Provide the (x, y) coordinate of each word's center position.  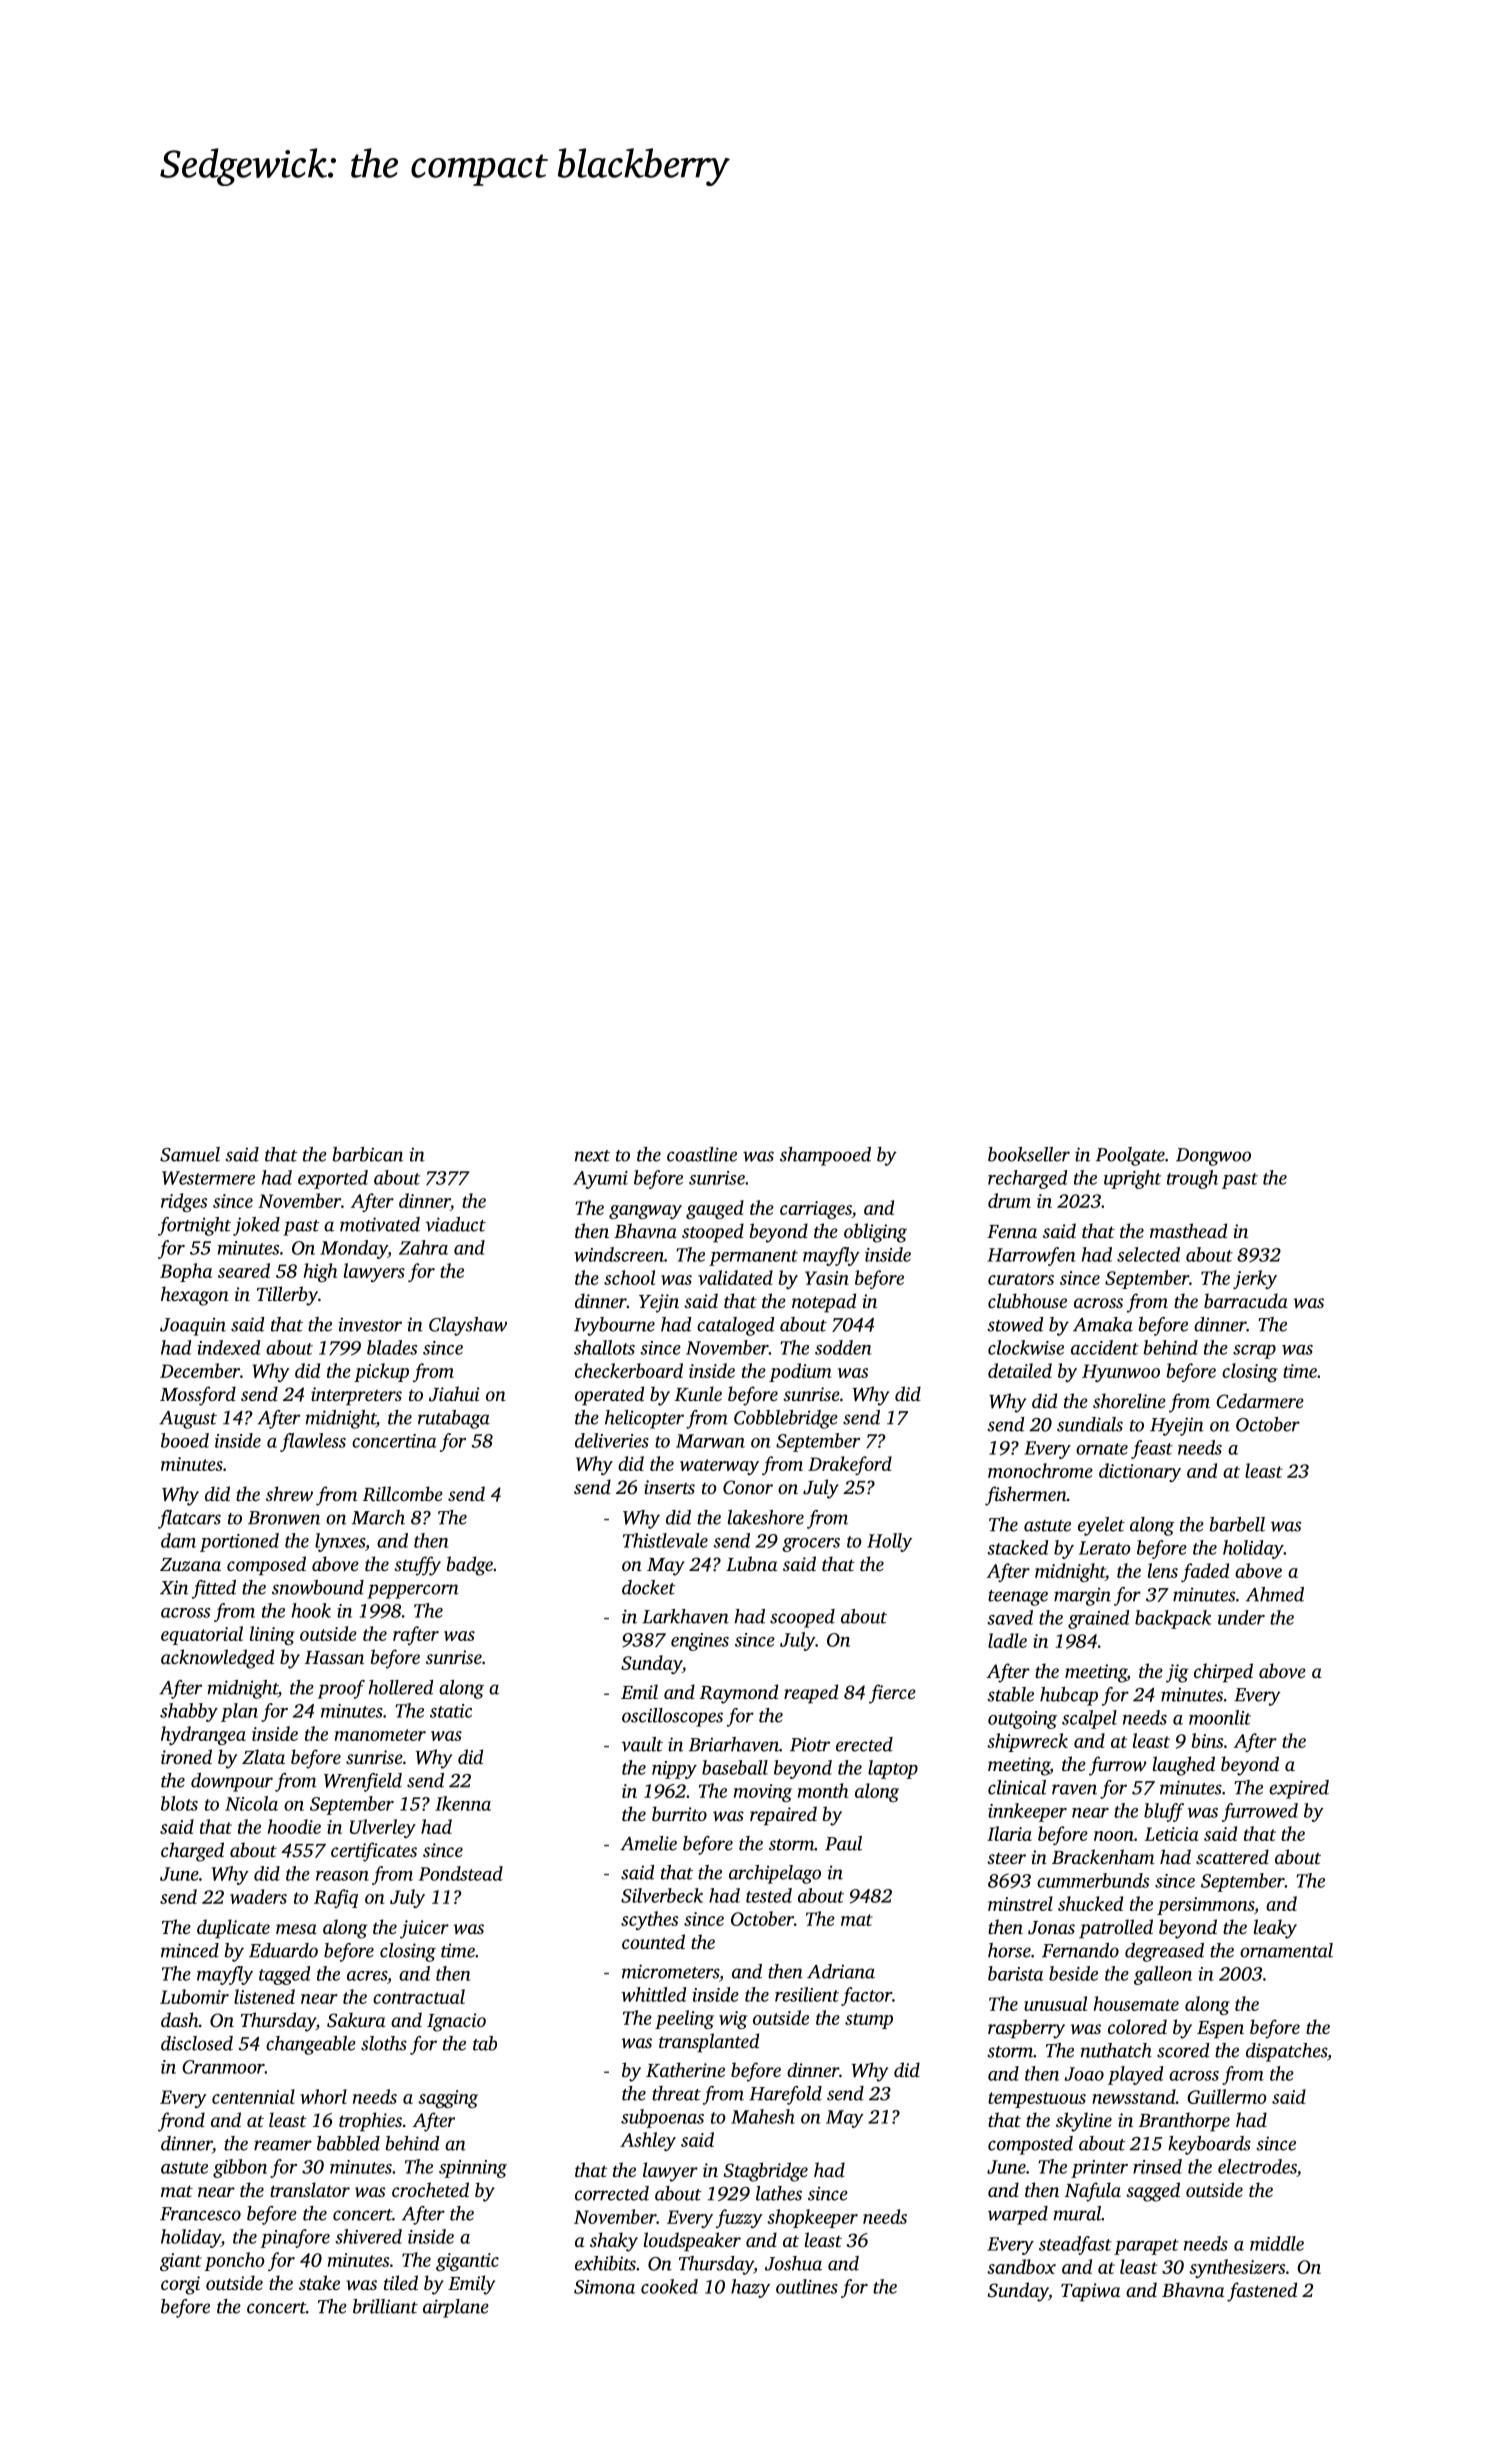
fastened (1262, 2292)
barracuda (1246, 1300)
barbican (368, 1154)
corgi (180, 2285)
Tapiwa (1090, 2292)
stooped (713, 1233)
